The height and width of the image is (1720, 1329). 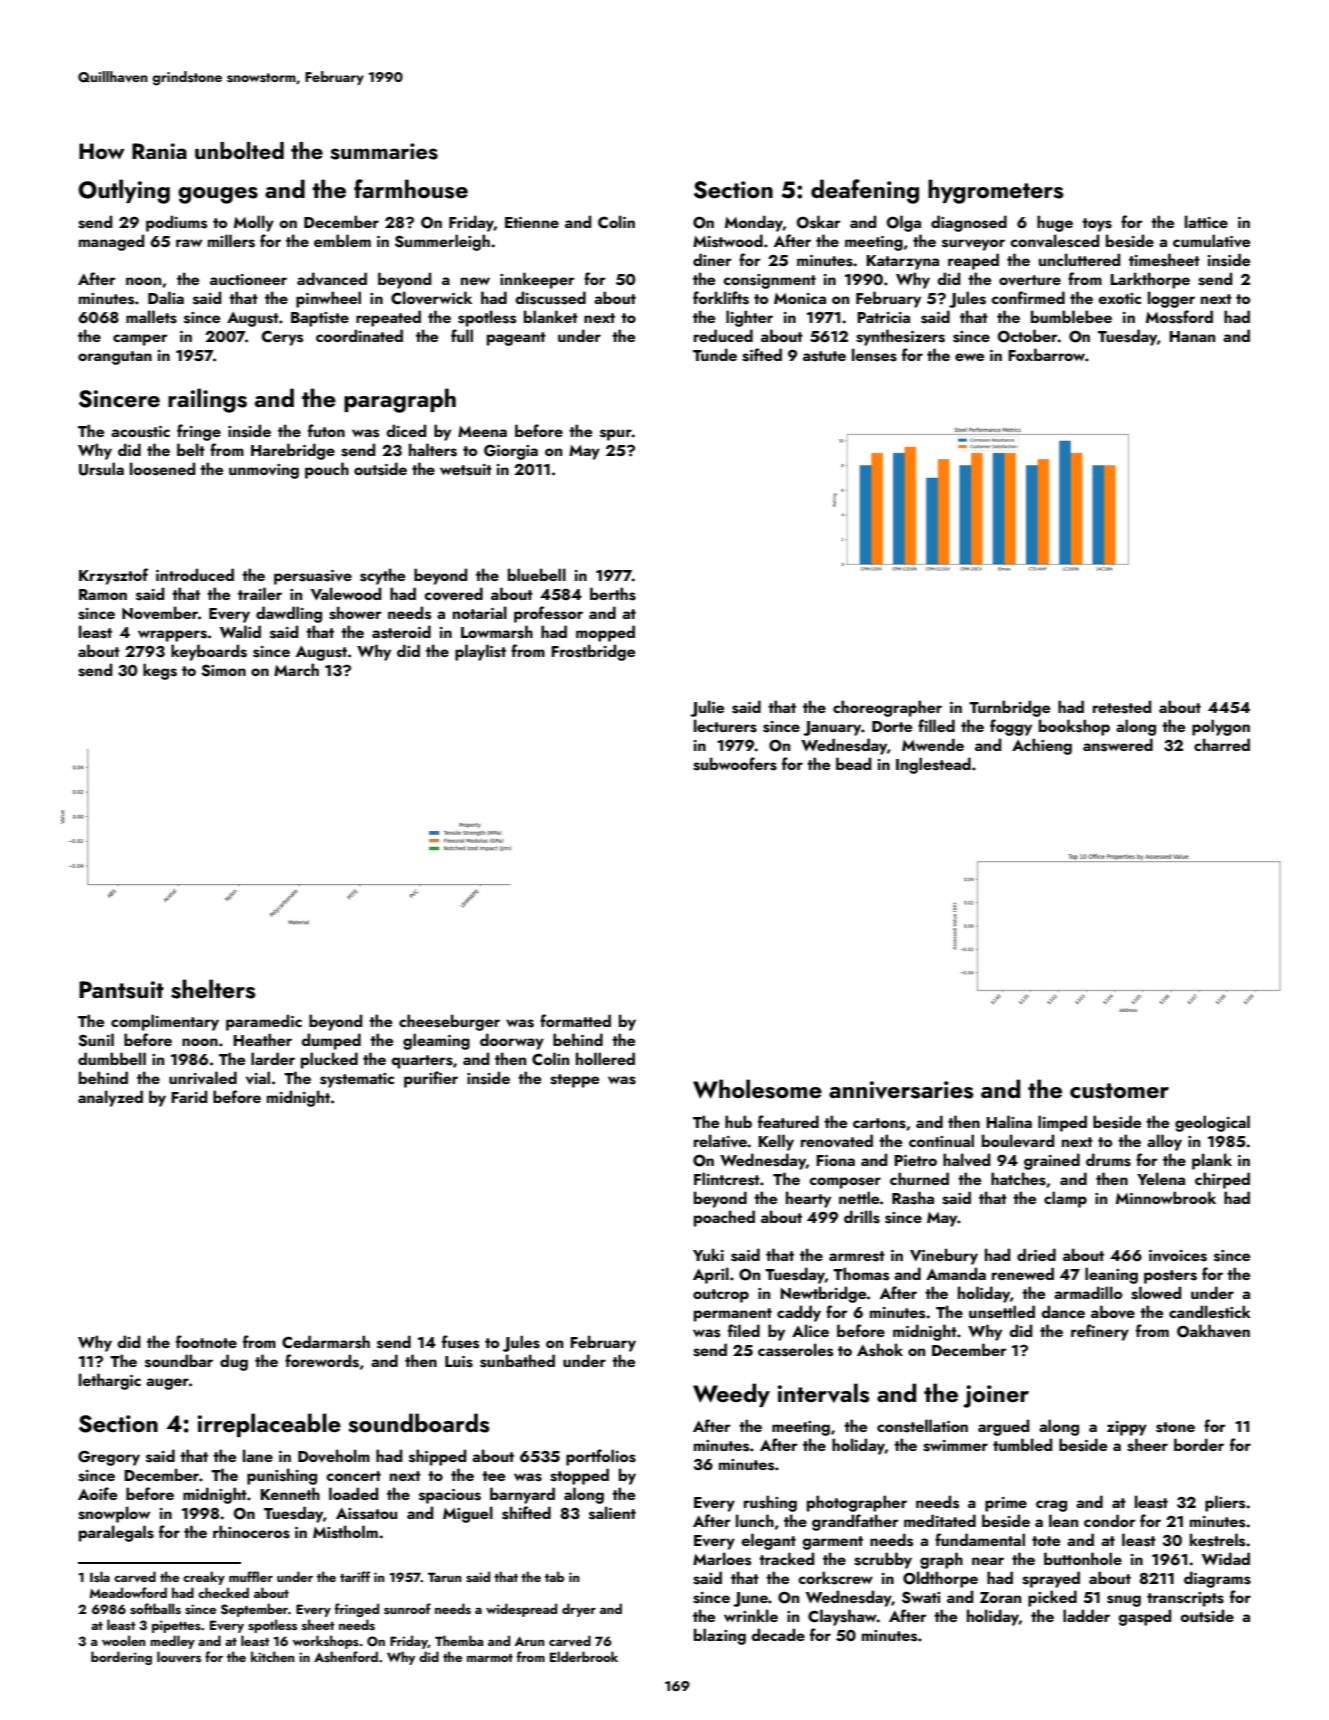 What do you see at coordinates (342, 240) in the image?
I see `emblem` at bounding box center [342, 240].
